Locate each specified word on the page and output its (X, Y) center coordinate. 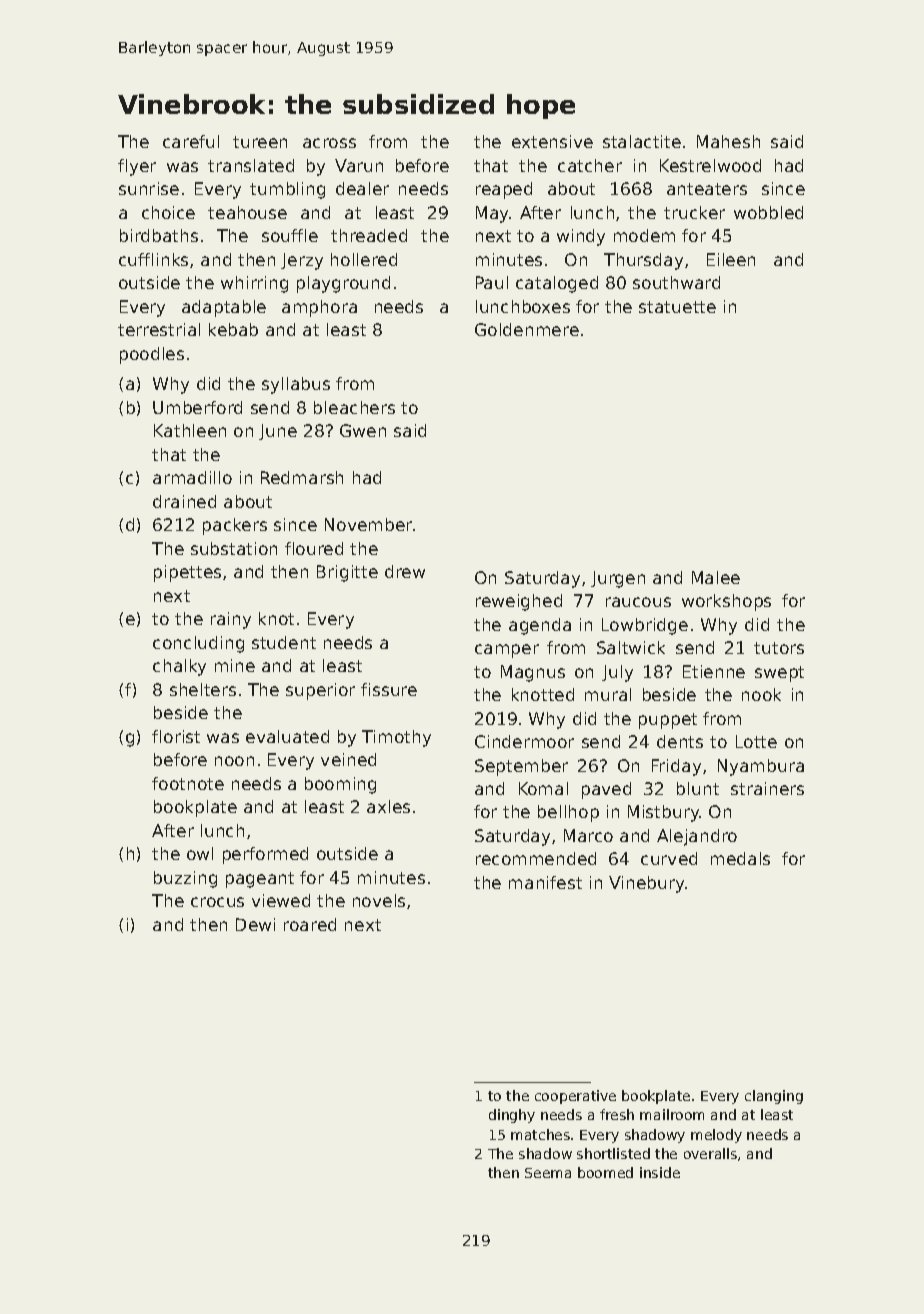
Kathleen (190, 430)
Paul (492, 282)
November (368, 524)
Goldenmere (527, 329)
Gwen (363, 430)
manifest (545, 882)
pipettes (187, 573)
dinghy (512, 1116)
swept (779, 674)
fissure (389, 689)
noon (234, 761)
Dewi (255, 924)
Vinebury (646, 884)
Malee (716, 577)
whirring (254, 284)
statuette (677, 307)
